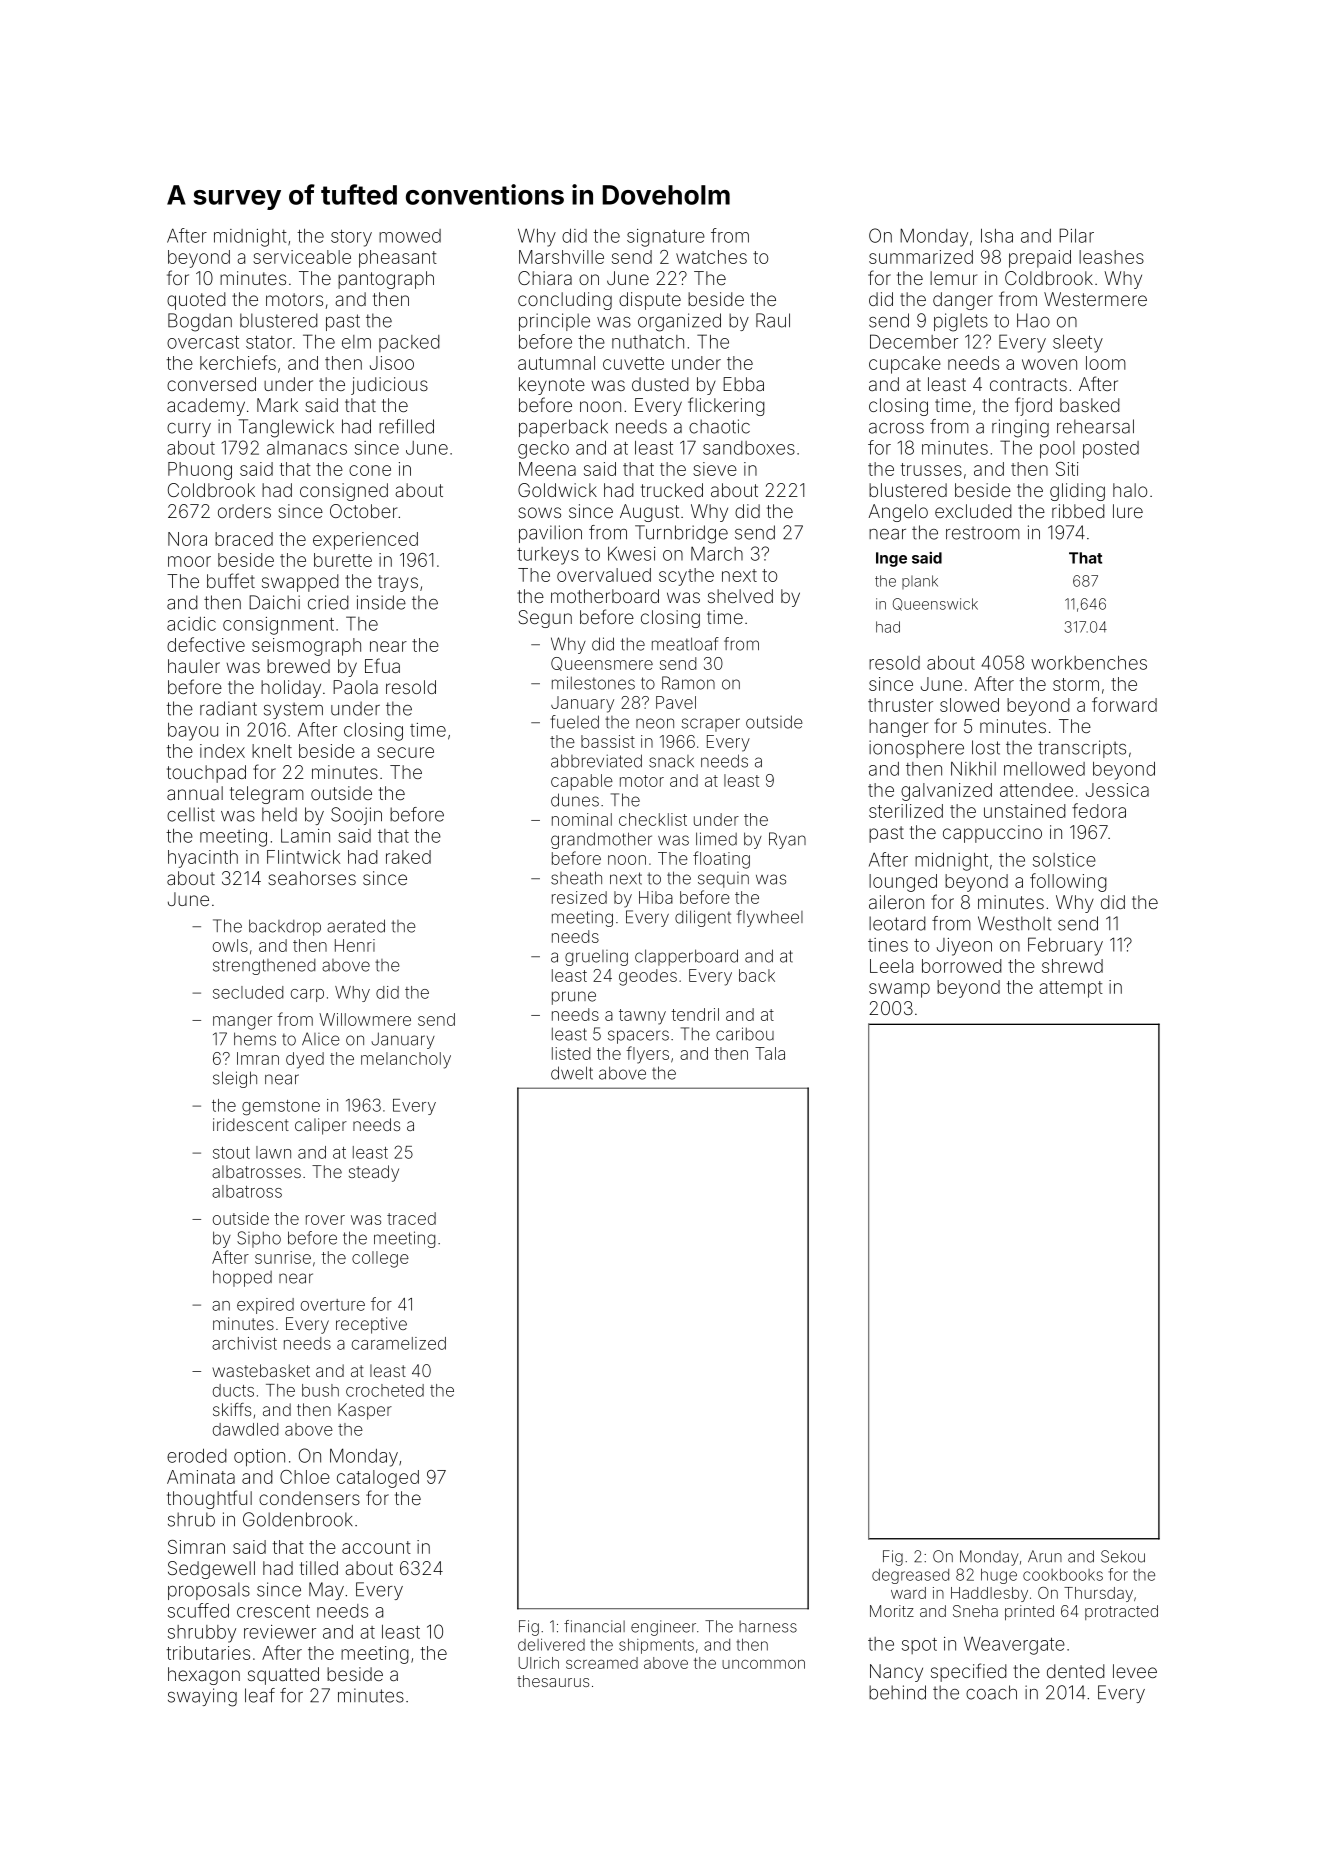  What do you see at coordinates (198, 1610) in the screenshot?
I see `scuffed` at bounding box center [198, 1610].
